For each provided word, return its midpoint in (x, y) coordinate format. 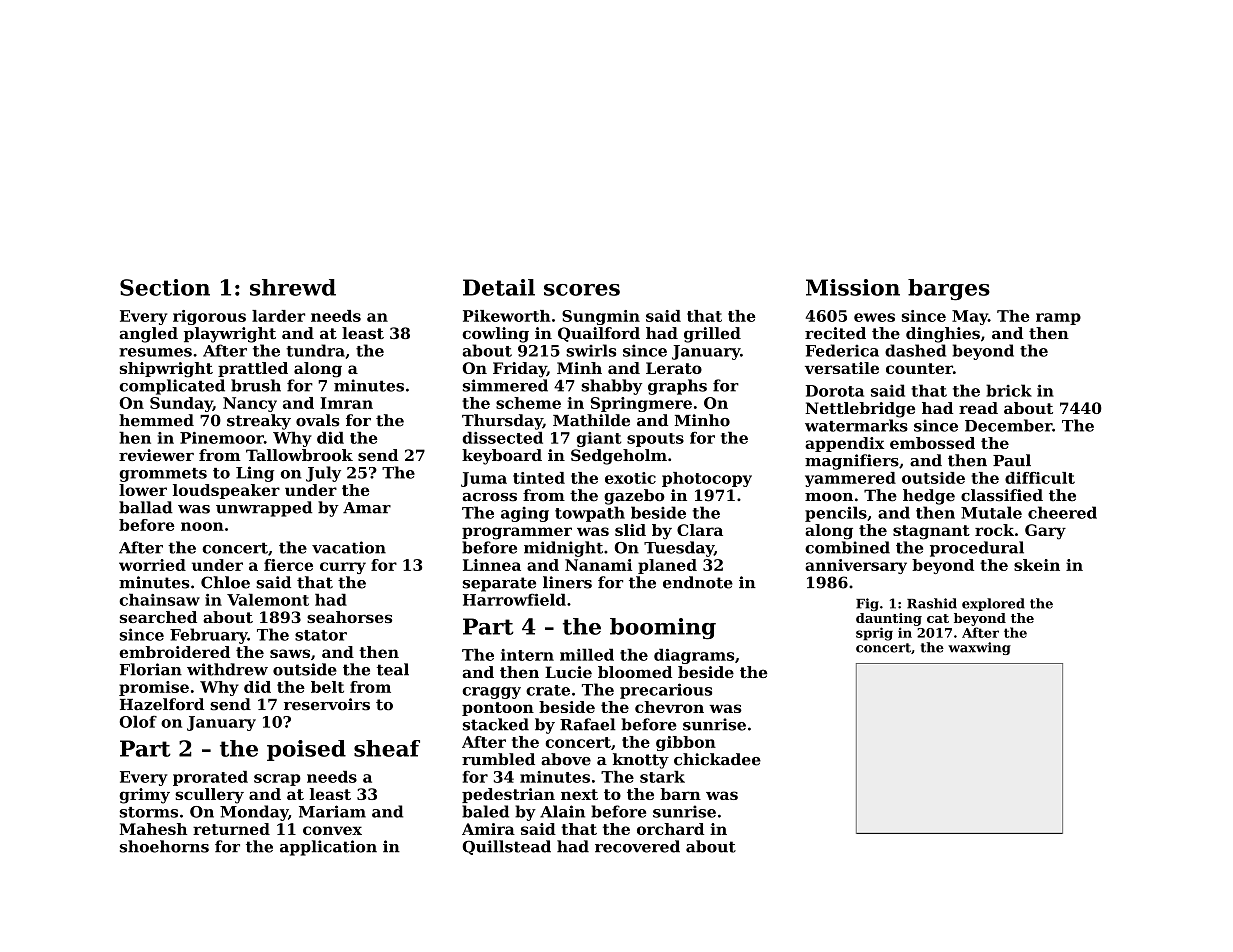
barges (949, 290)
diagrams (694, 656)
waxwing (979, 648)
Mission (853, 287)
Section (165, 287)
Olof (138, 721)
